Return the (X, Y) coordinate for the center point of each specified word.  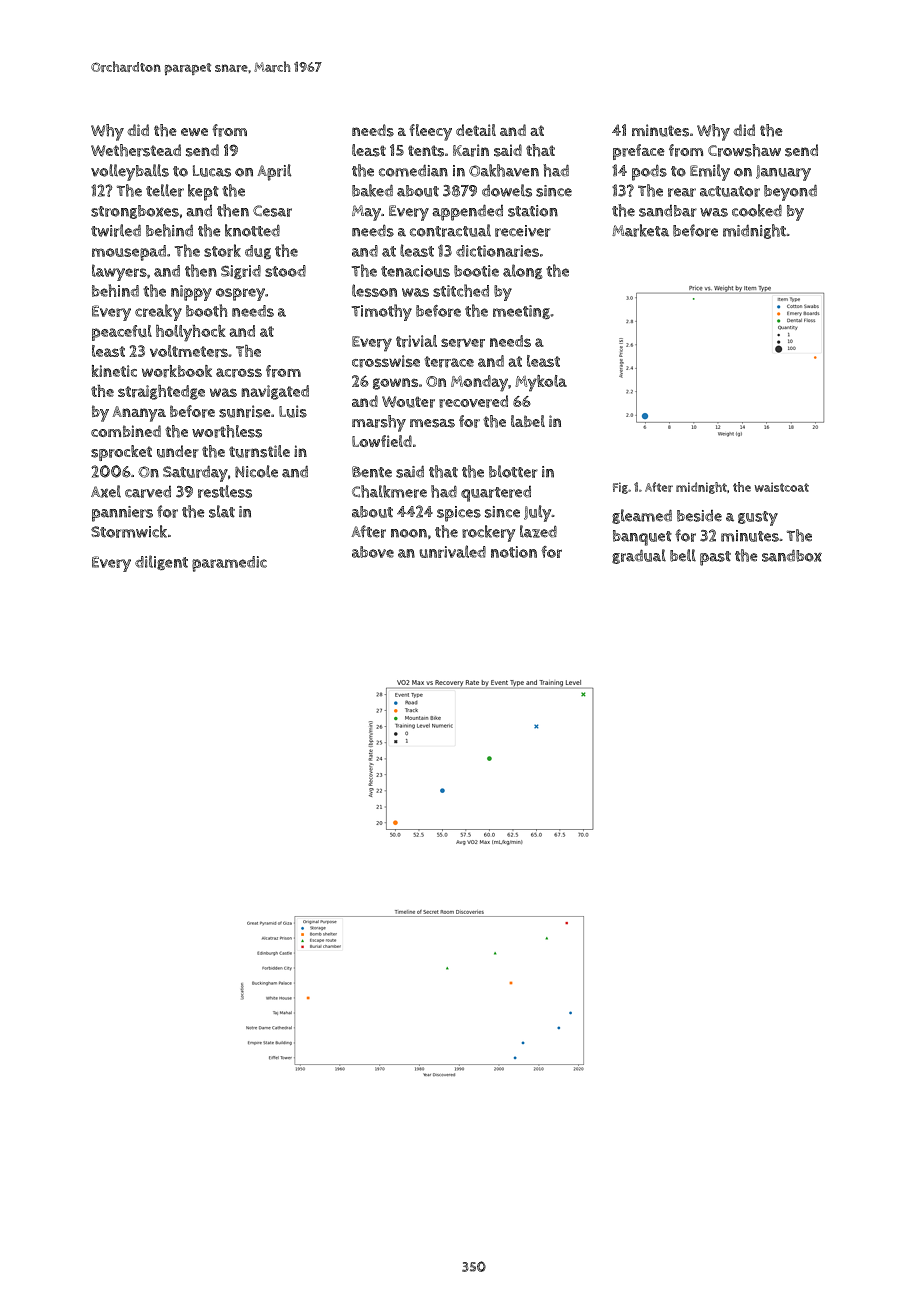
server (463, 343)
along (522, 271)
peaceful (122, 333)
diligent (161, 562)
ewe (194, 132)
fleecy (430, 132)
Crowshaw (744, 150)
